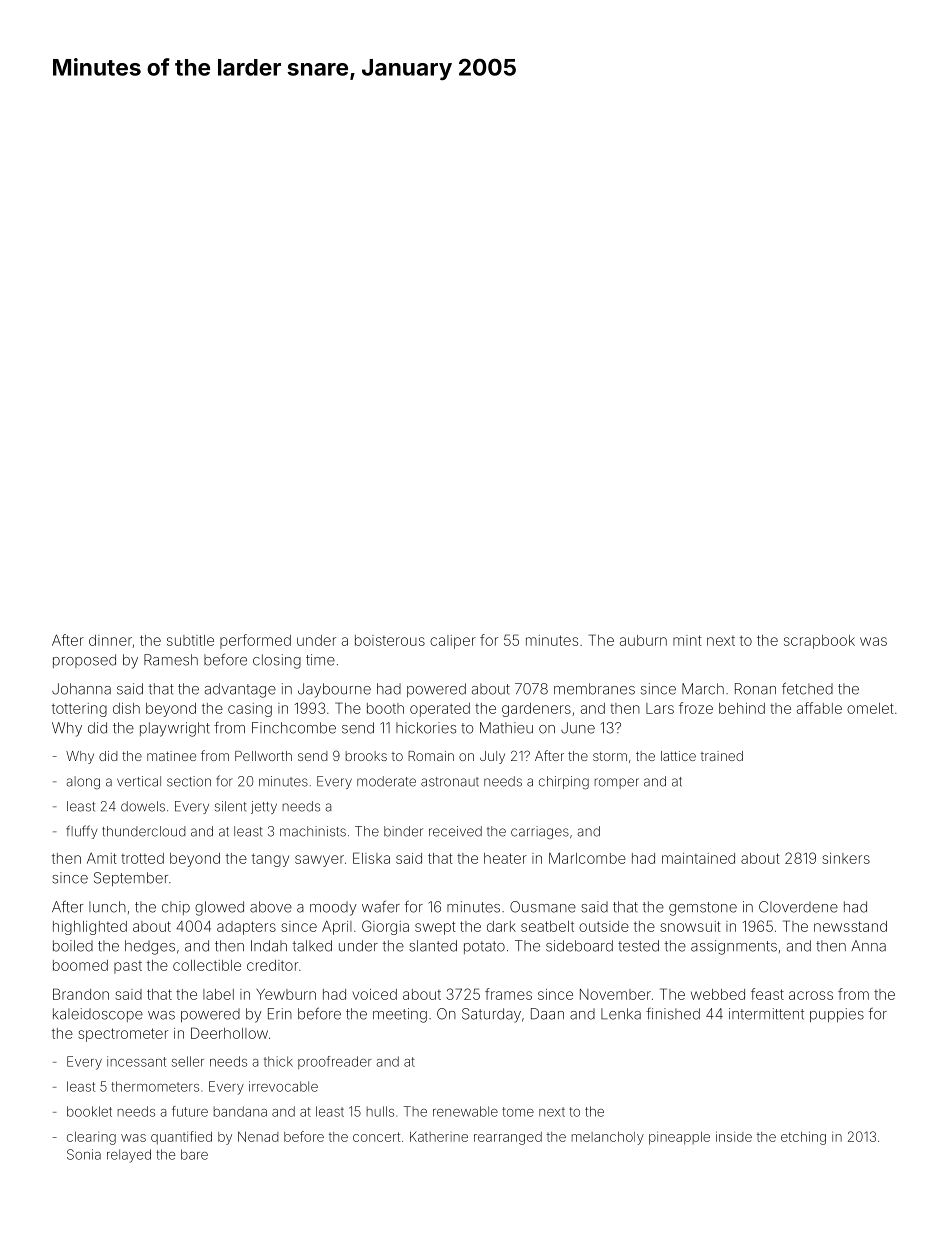 Image resolution: width=952 pixels, height=1233 pixels. Describe the element at coordinates (376, 1137) in the image. I see `concert` at that location.
